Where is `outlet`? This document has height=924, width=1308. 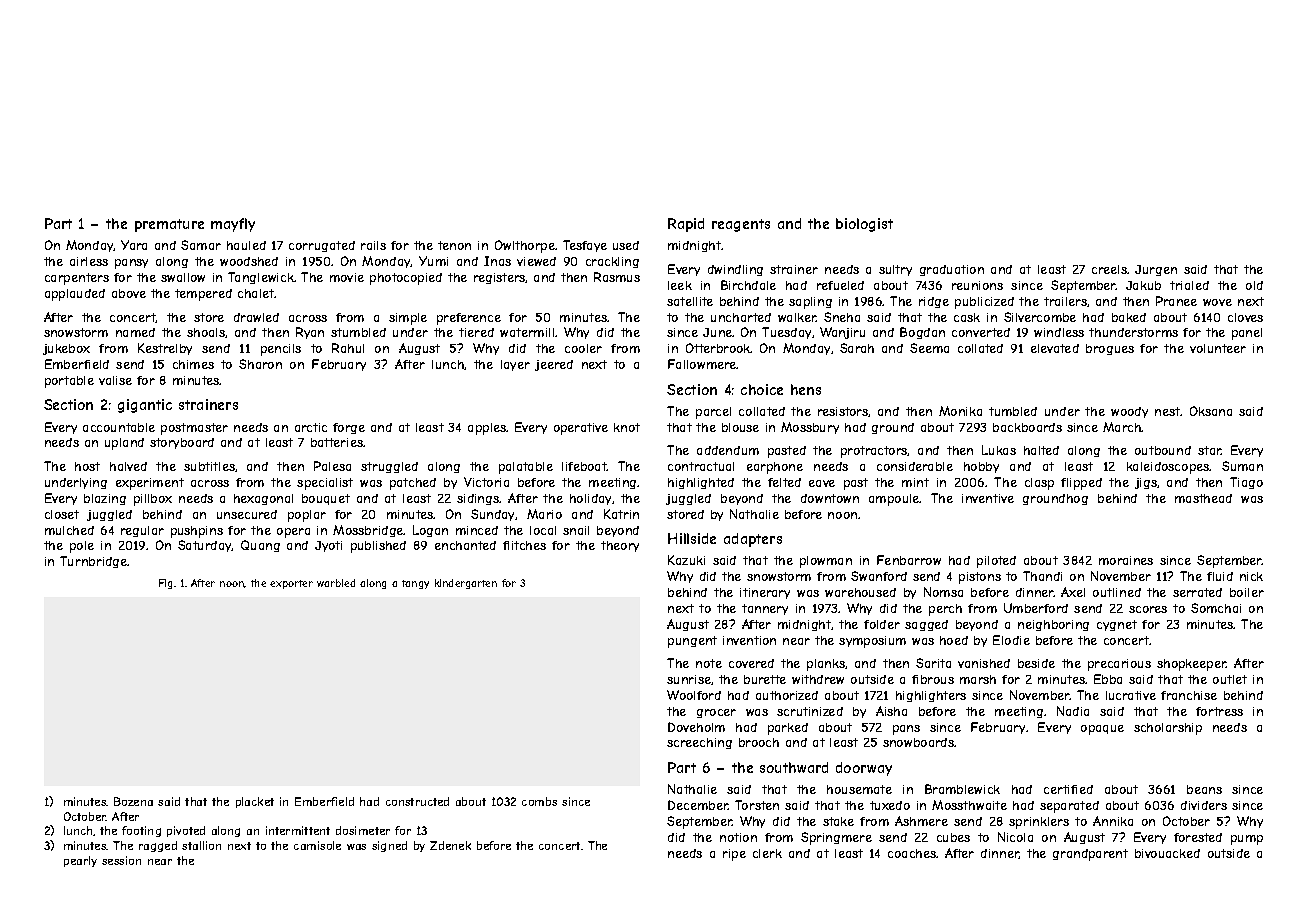 outlet is located at coordinates (1230, 679).
